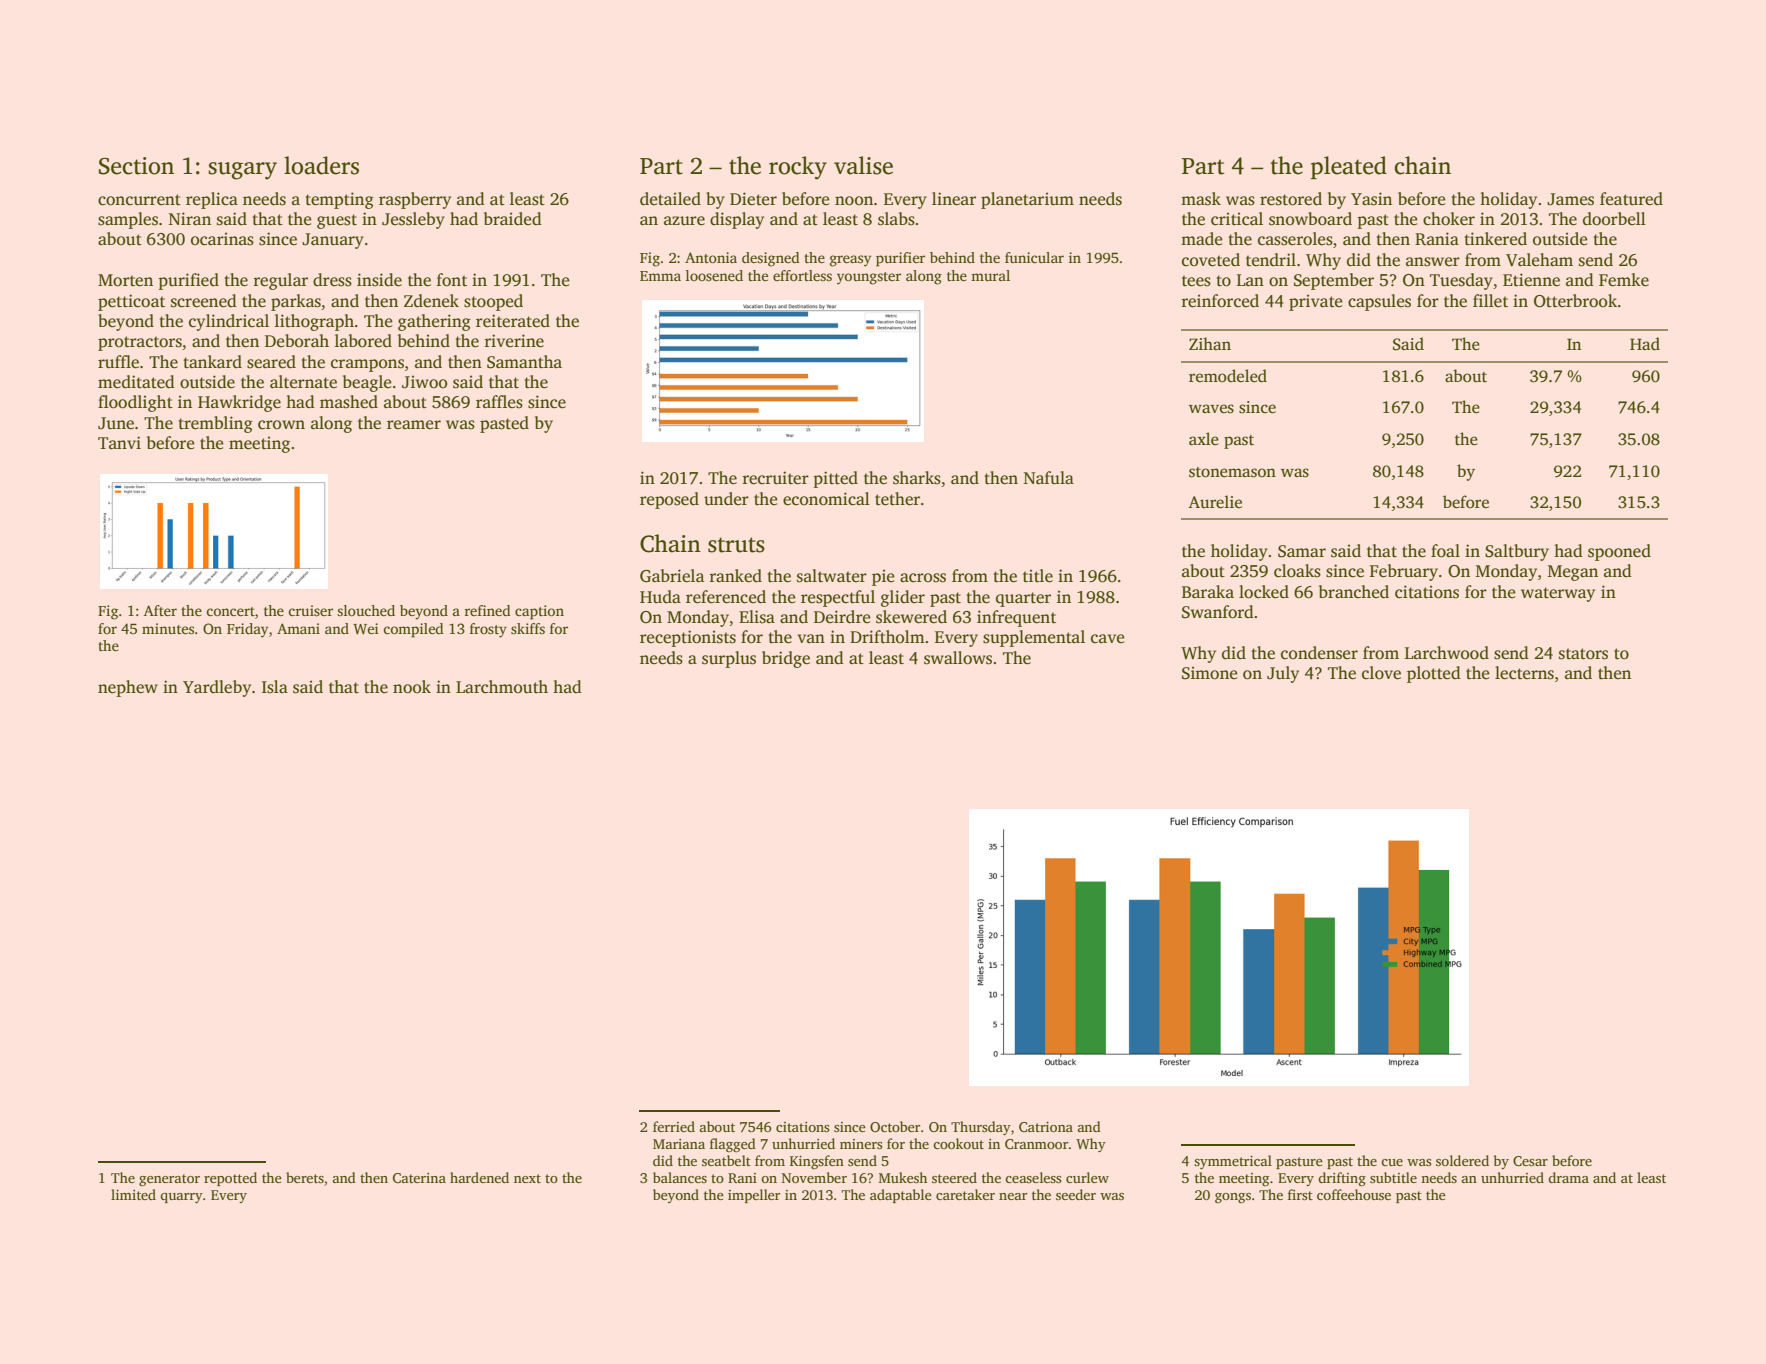  What do you see at coordinates (1264, 592) in the document?
I see `locked` at bounding box center [1264, 592].
